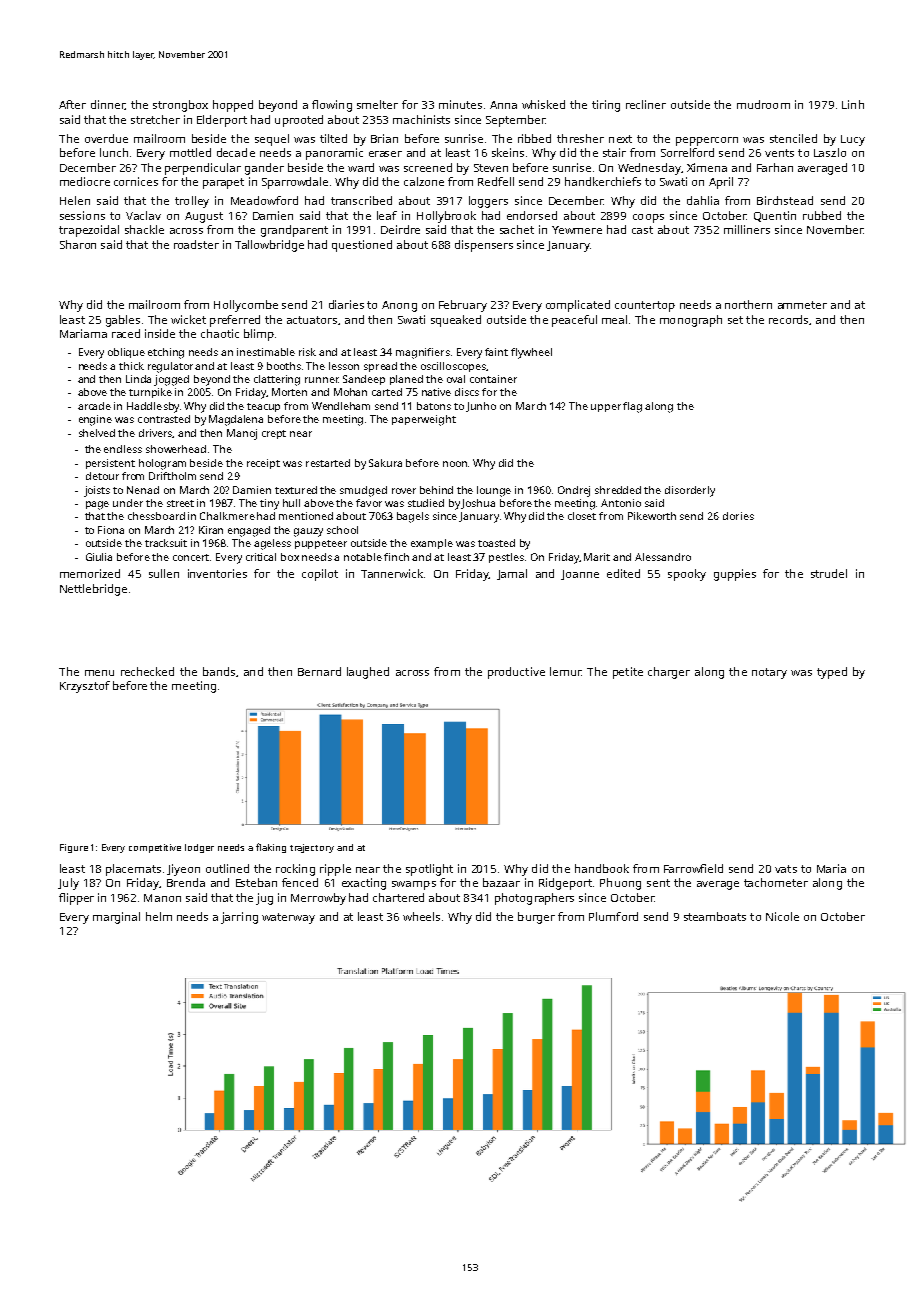 The height and width of the screenshot is (1308, 924). What do you see at coordinates (853, 104) in the screenshot?
I see `Linh` at bounding box center [853, 104].
